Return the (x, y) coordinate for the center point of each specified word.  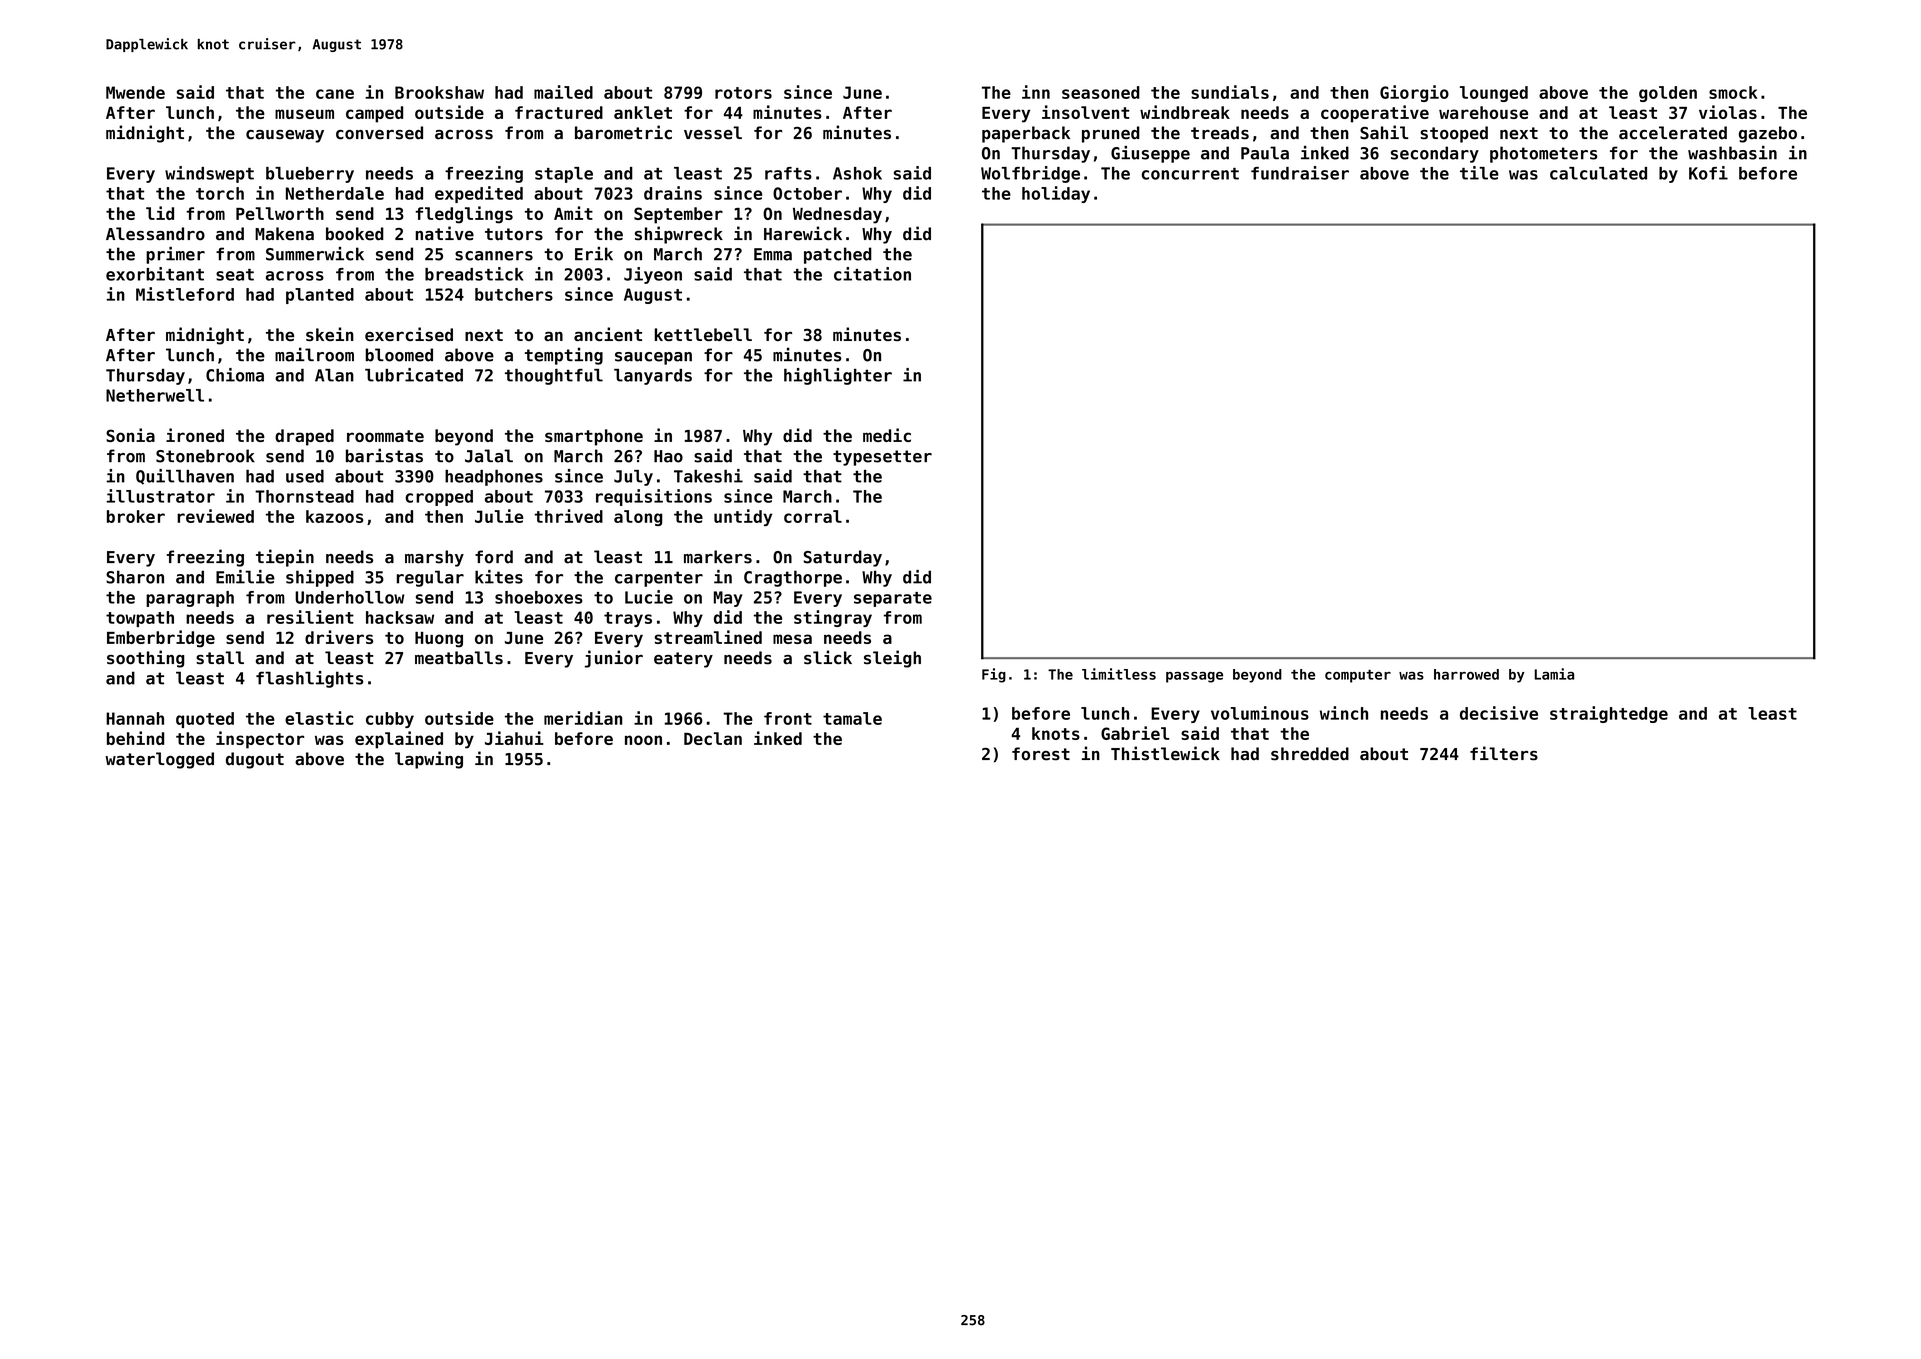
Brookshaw (439, 92)
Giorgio (1414, 93)
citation (872, 274)
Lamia (1554, 674)
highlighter (838, 376)
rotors (743, 93)
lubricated (414, 375)
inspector (260, 740)
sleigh (892, 659)
